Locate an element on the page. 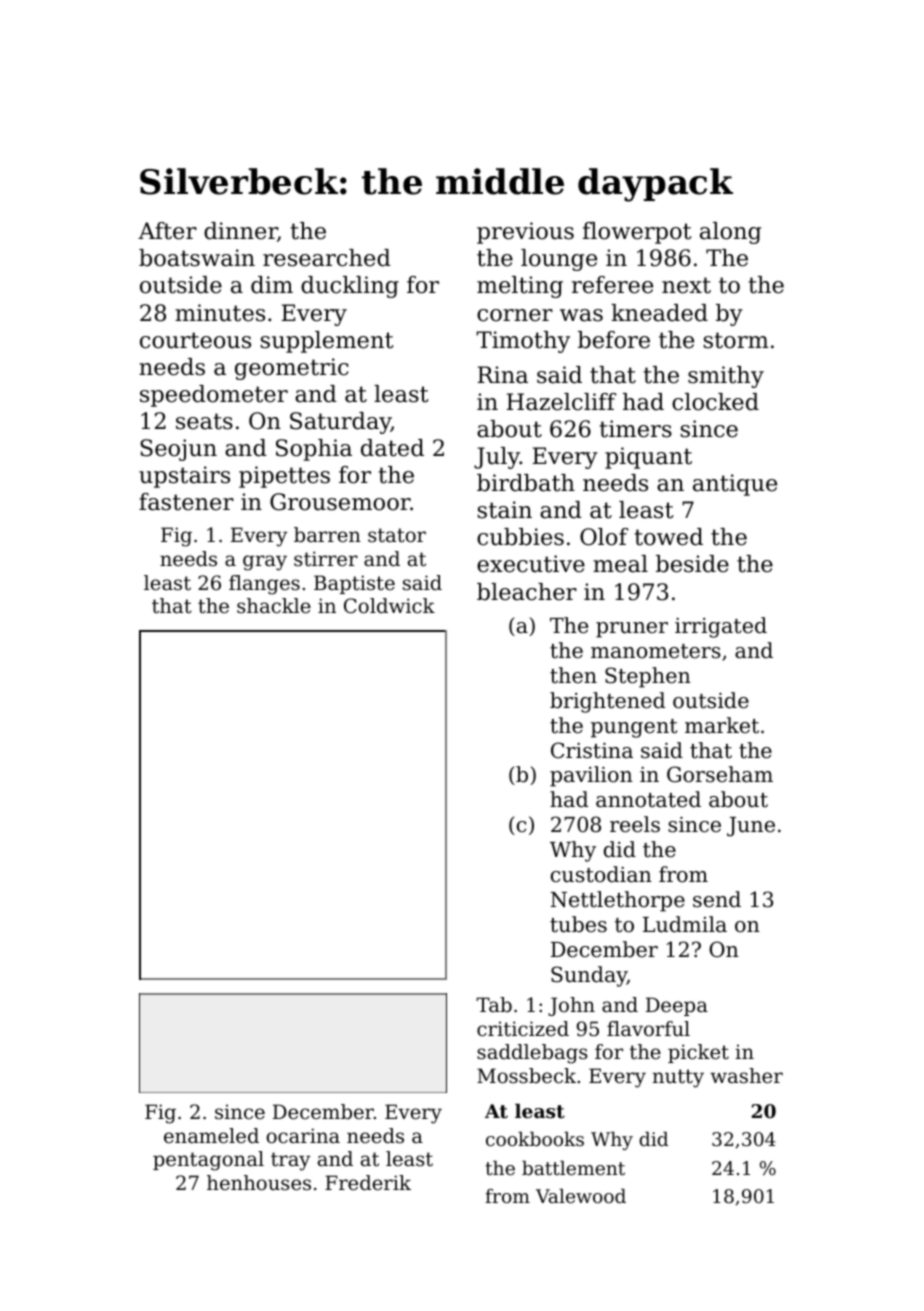 The width and height of the document is (924, 1311). Timothy is located at coordinates (523, 342).
